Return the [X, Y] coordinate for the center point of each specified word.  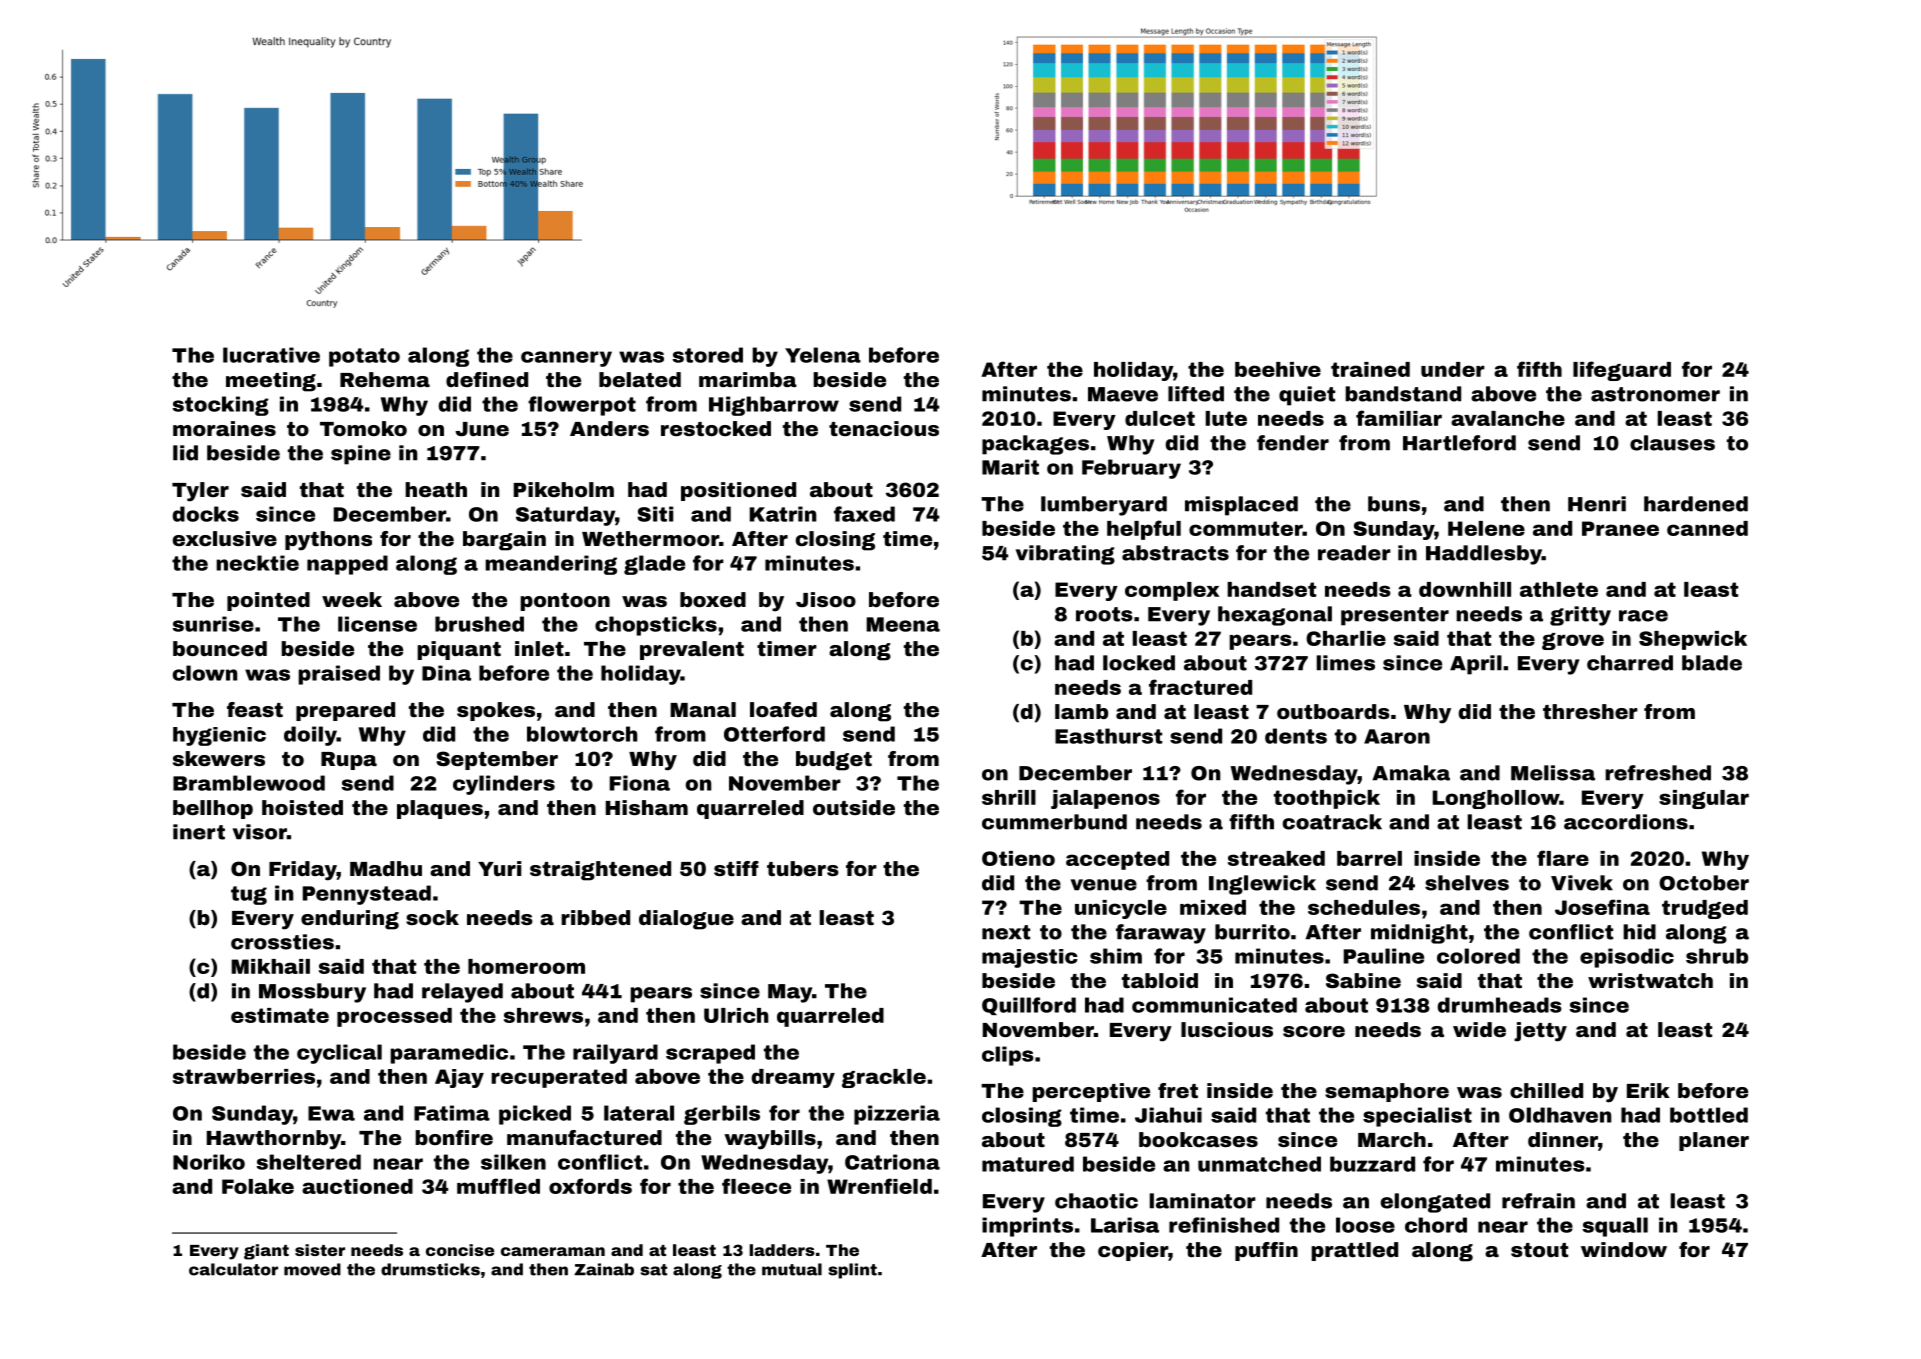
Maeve [1123, 394]
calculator [233, 1269]
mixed [1213, 907]
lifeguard [1622, 371]
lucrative [271, 355]
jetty [1540, 1032]
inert [199, 832]
